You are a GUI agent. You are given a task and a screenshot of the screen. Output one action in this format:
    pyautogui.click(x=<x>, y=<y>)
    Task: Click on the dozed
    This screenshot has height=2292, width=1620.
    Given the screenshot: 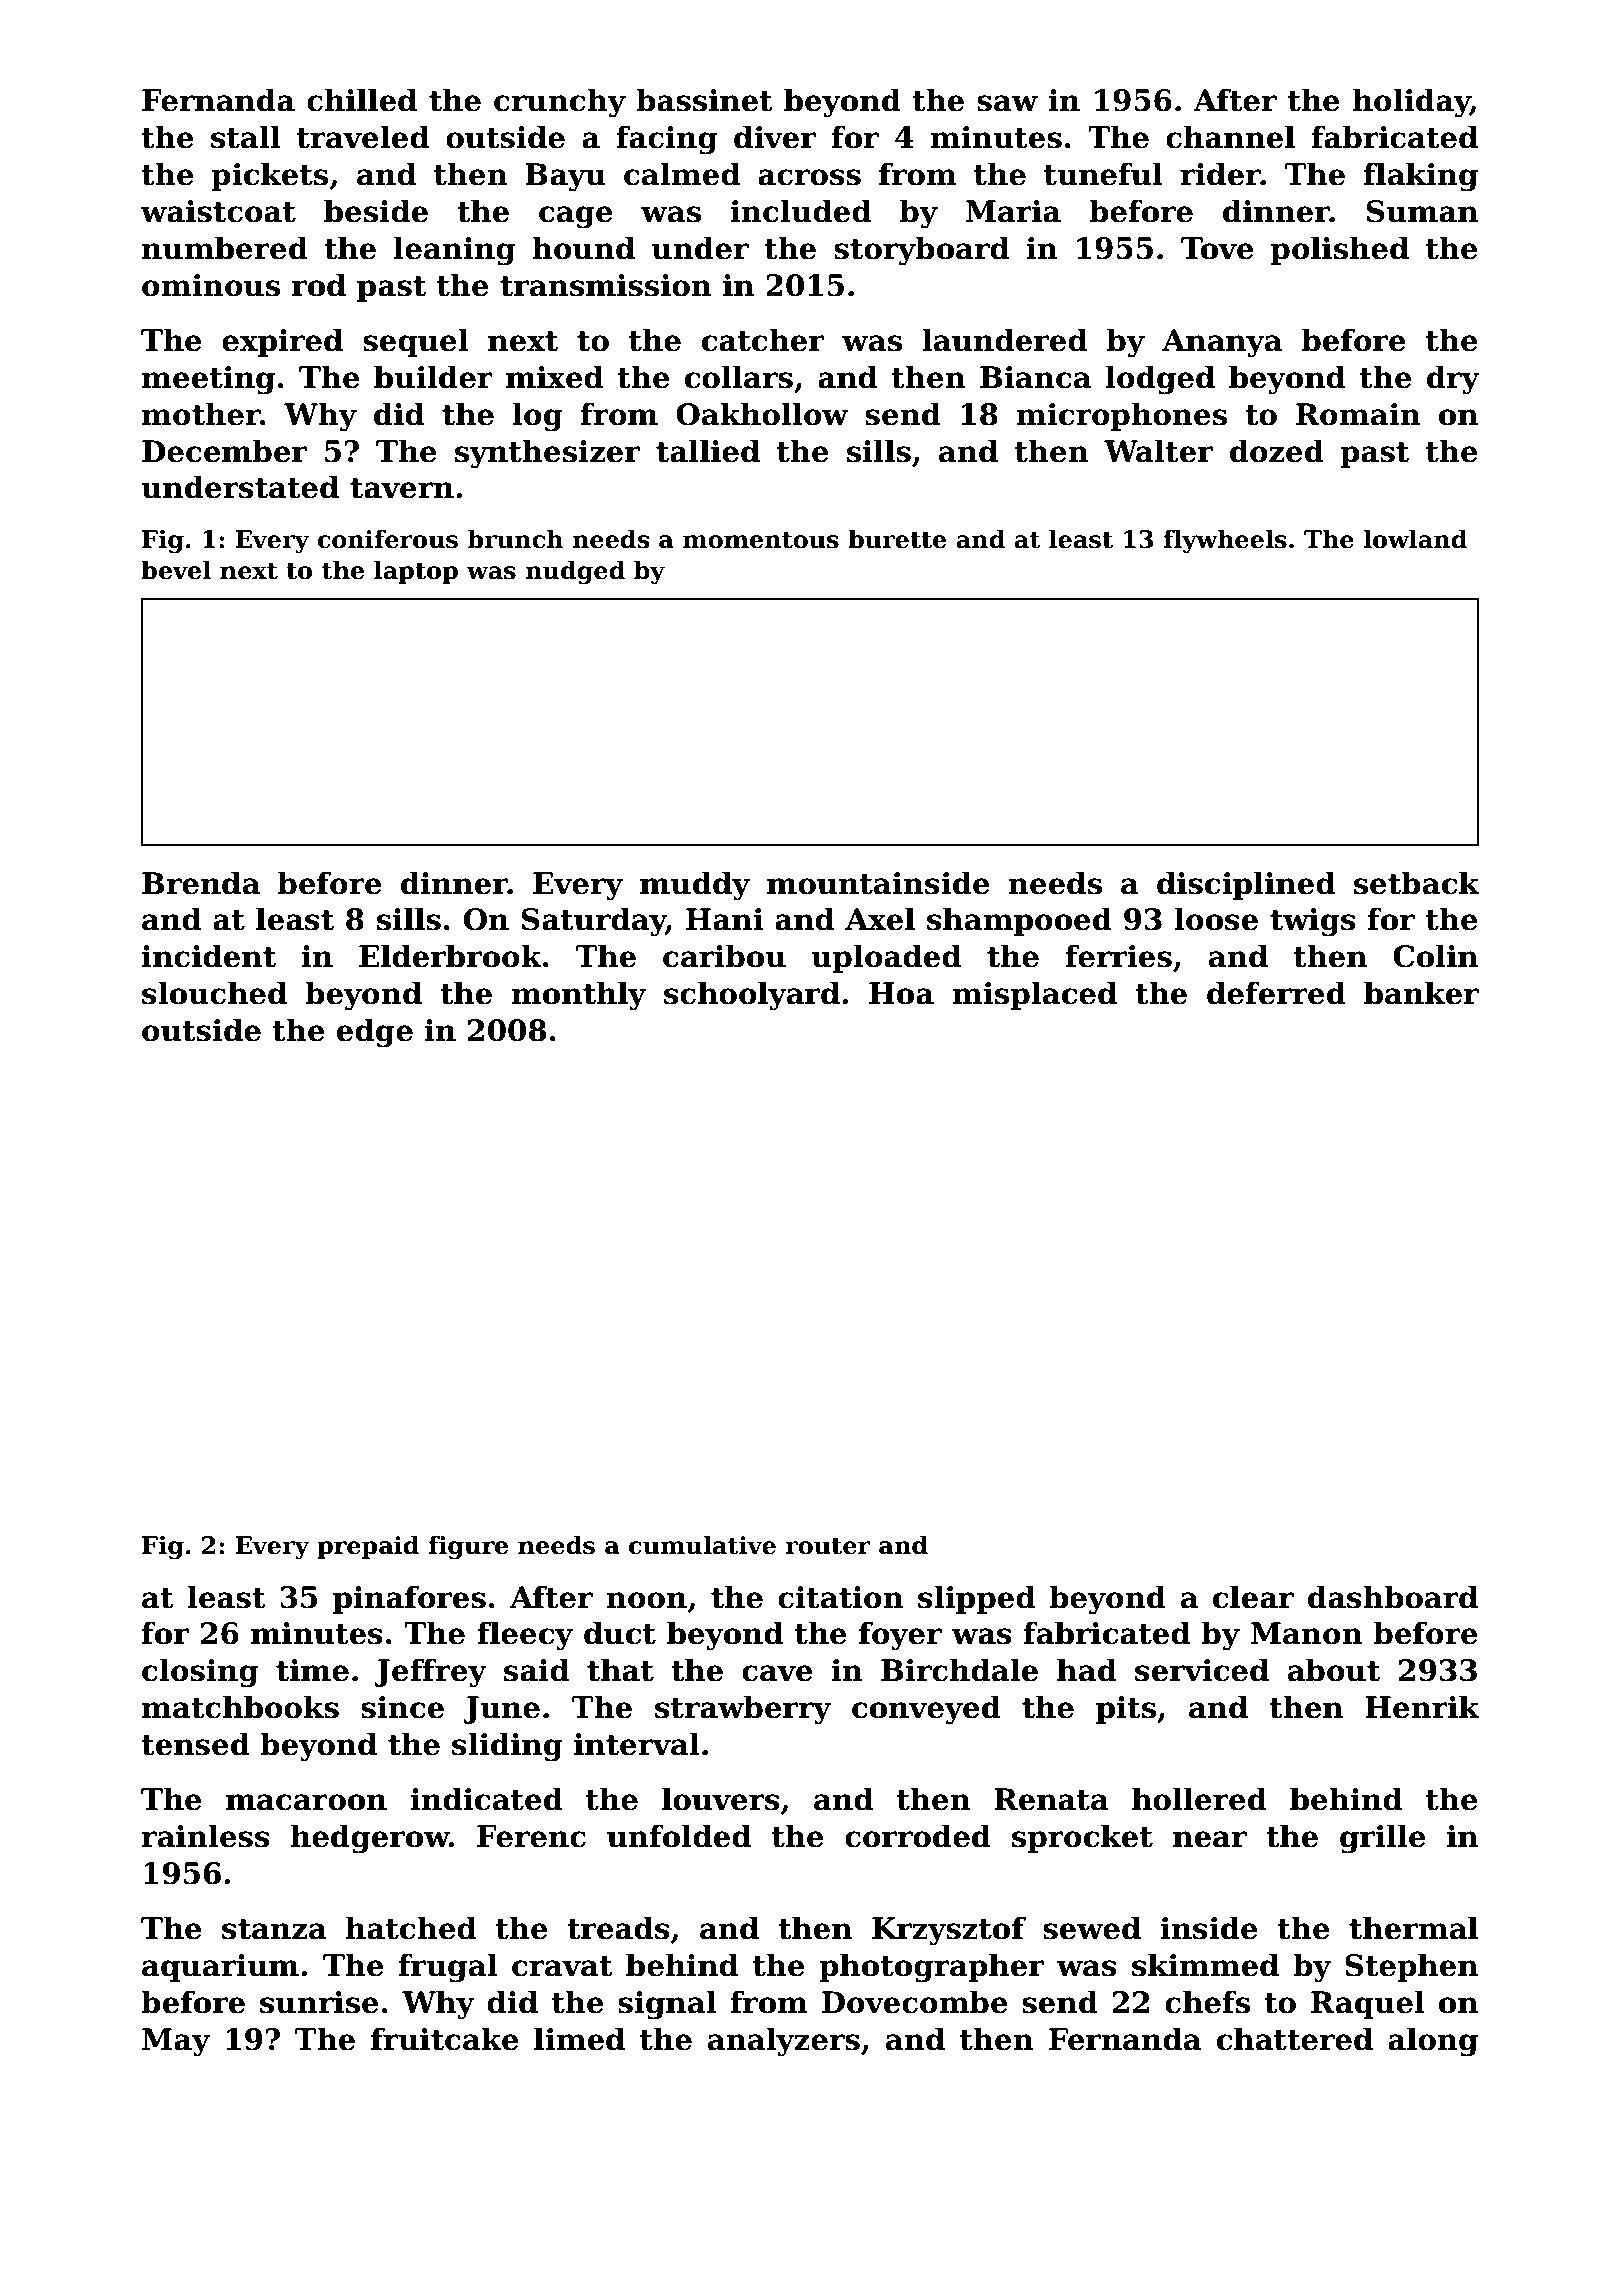 What is the action you would take?
    pyautogui.click(x=1277, y=451)
